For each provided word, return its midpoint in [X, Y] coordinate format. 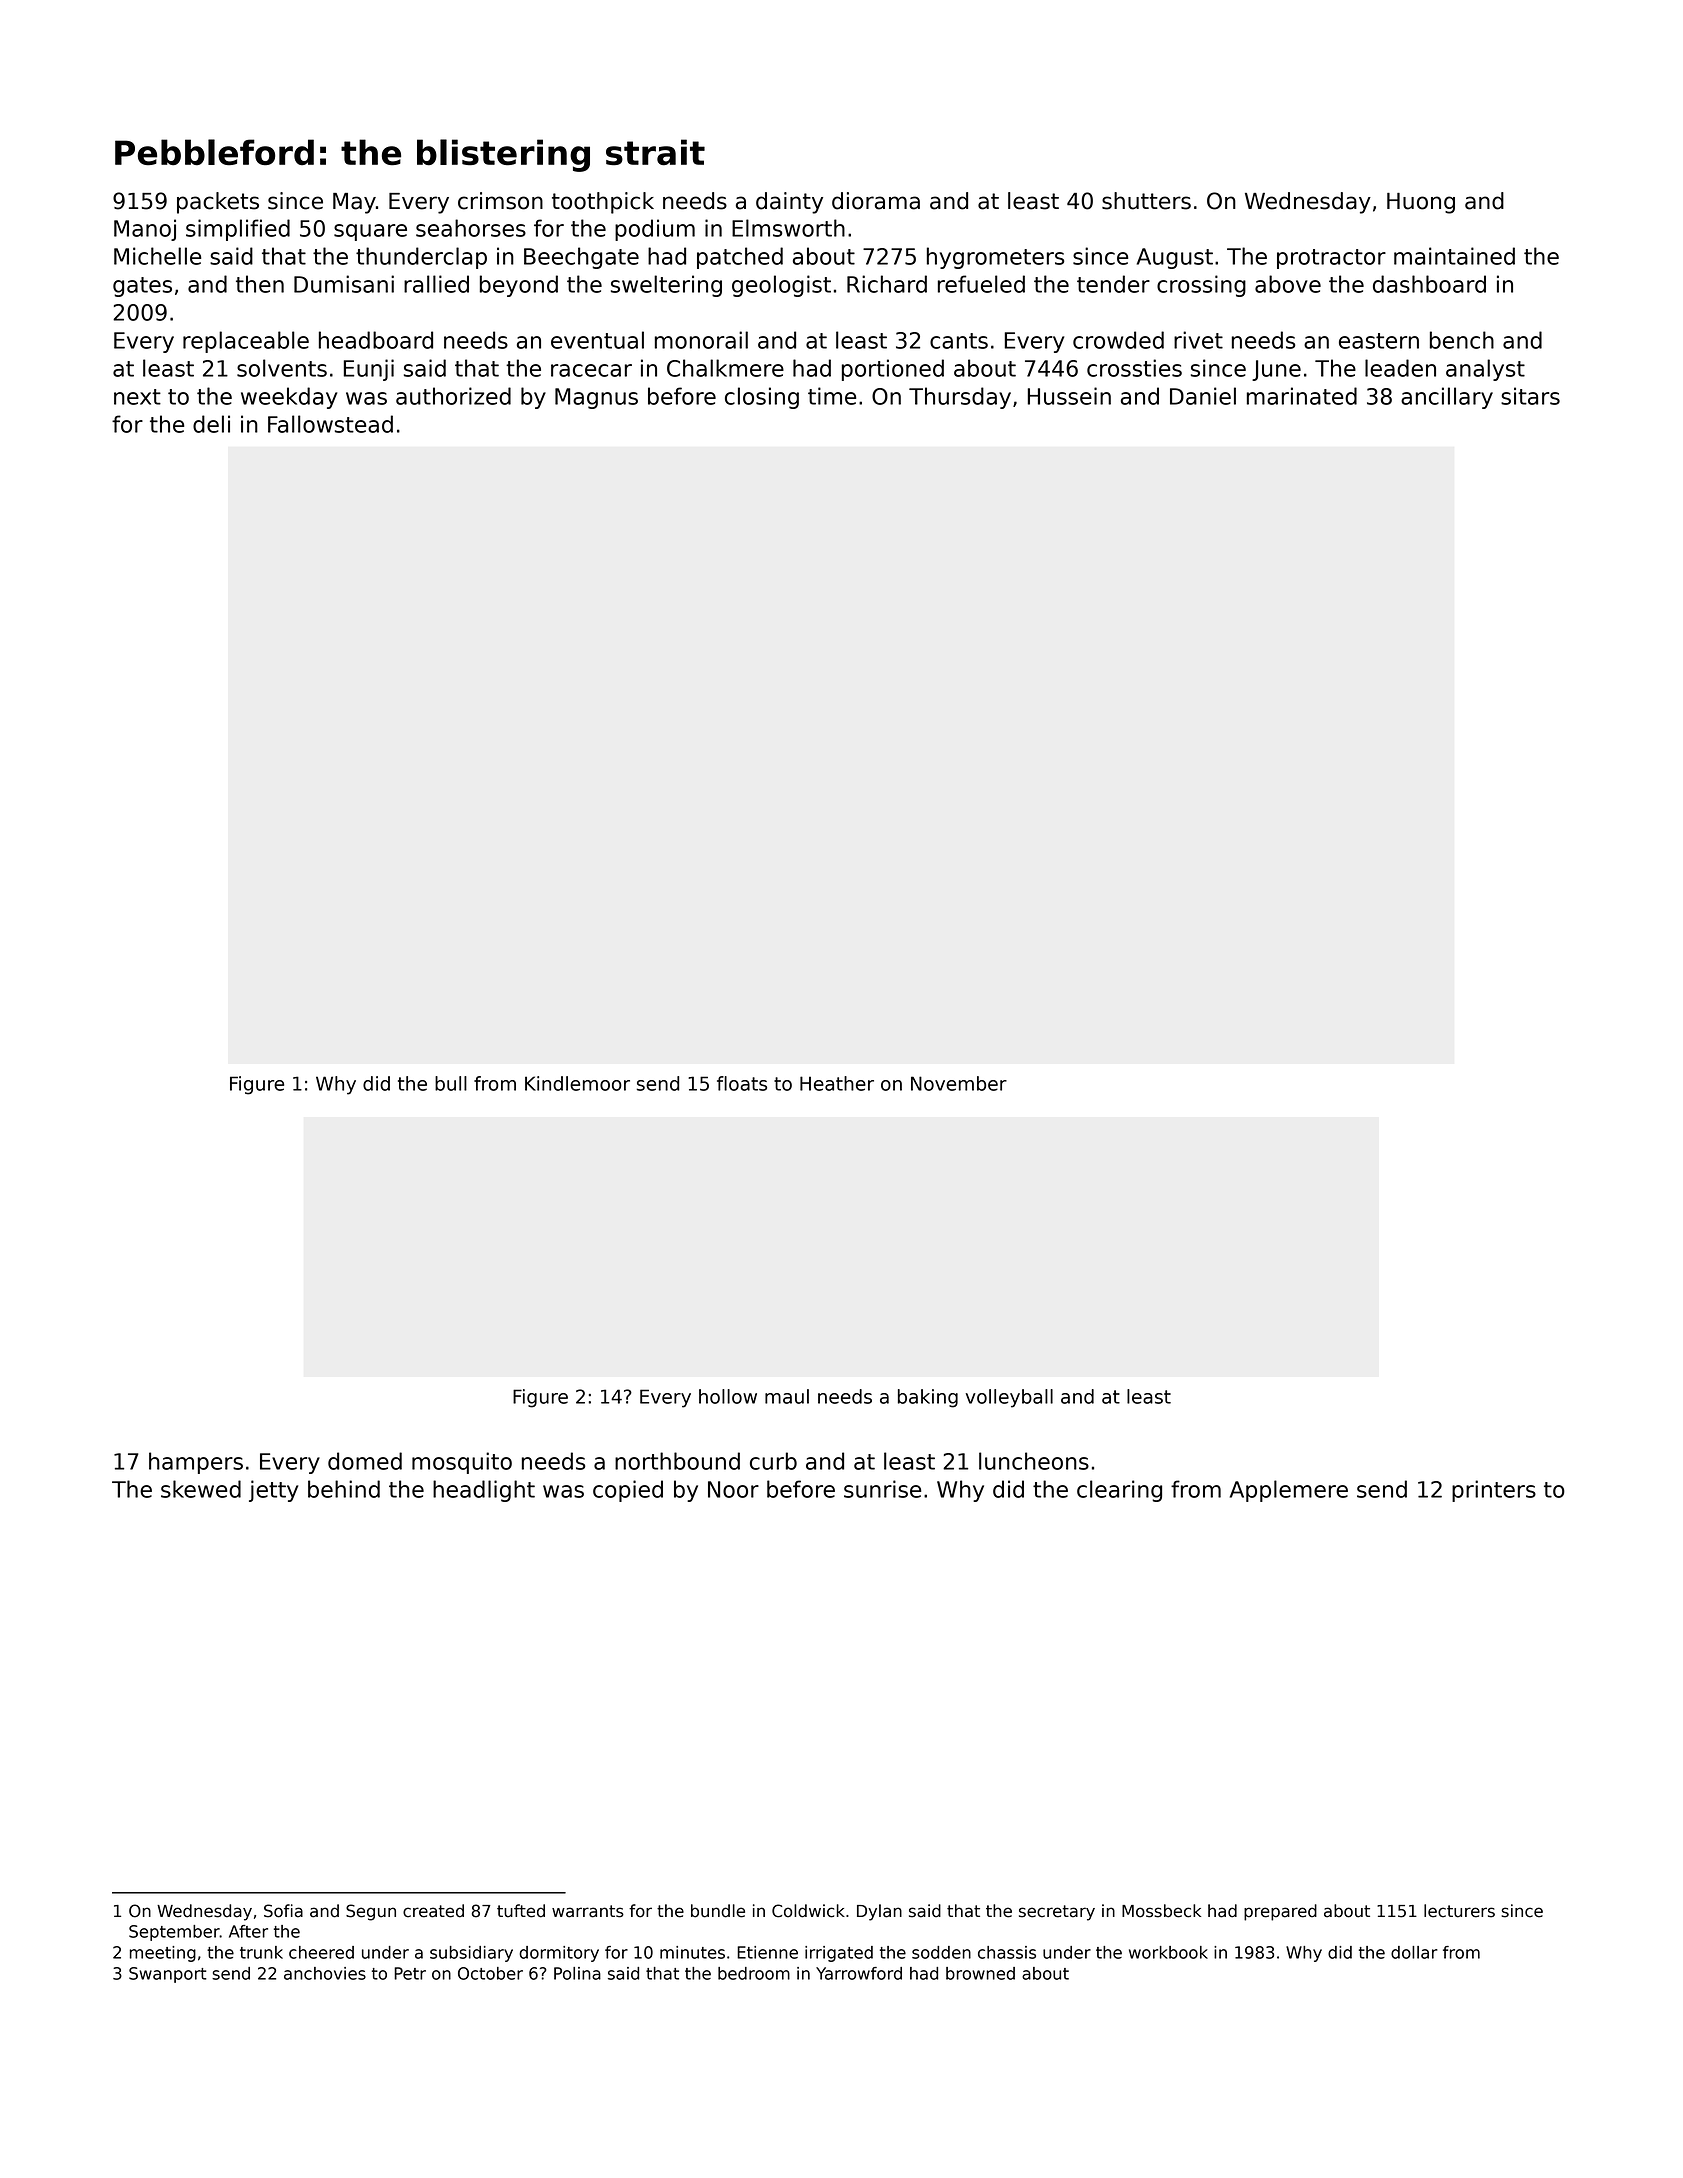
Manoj [145, 230]
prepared [1280, 1912]
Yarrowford [859, 1973]
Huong [1421, 203]
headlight [484, 1491]
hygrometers [996, 258]
